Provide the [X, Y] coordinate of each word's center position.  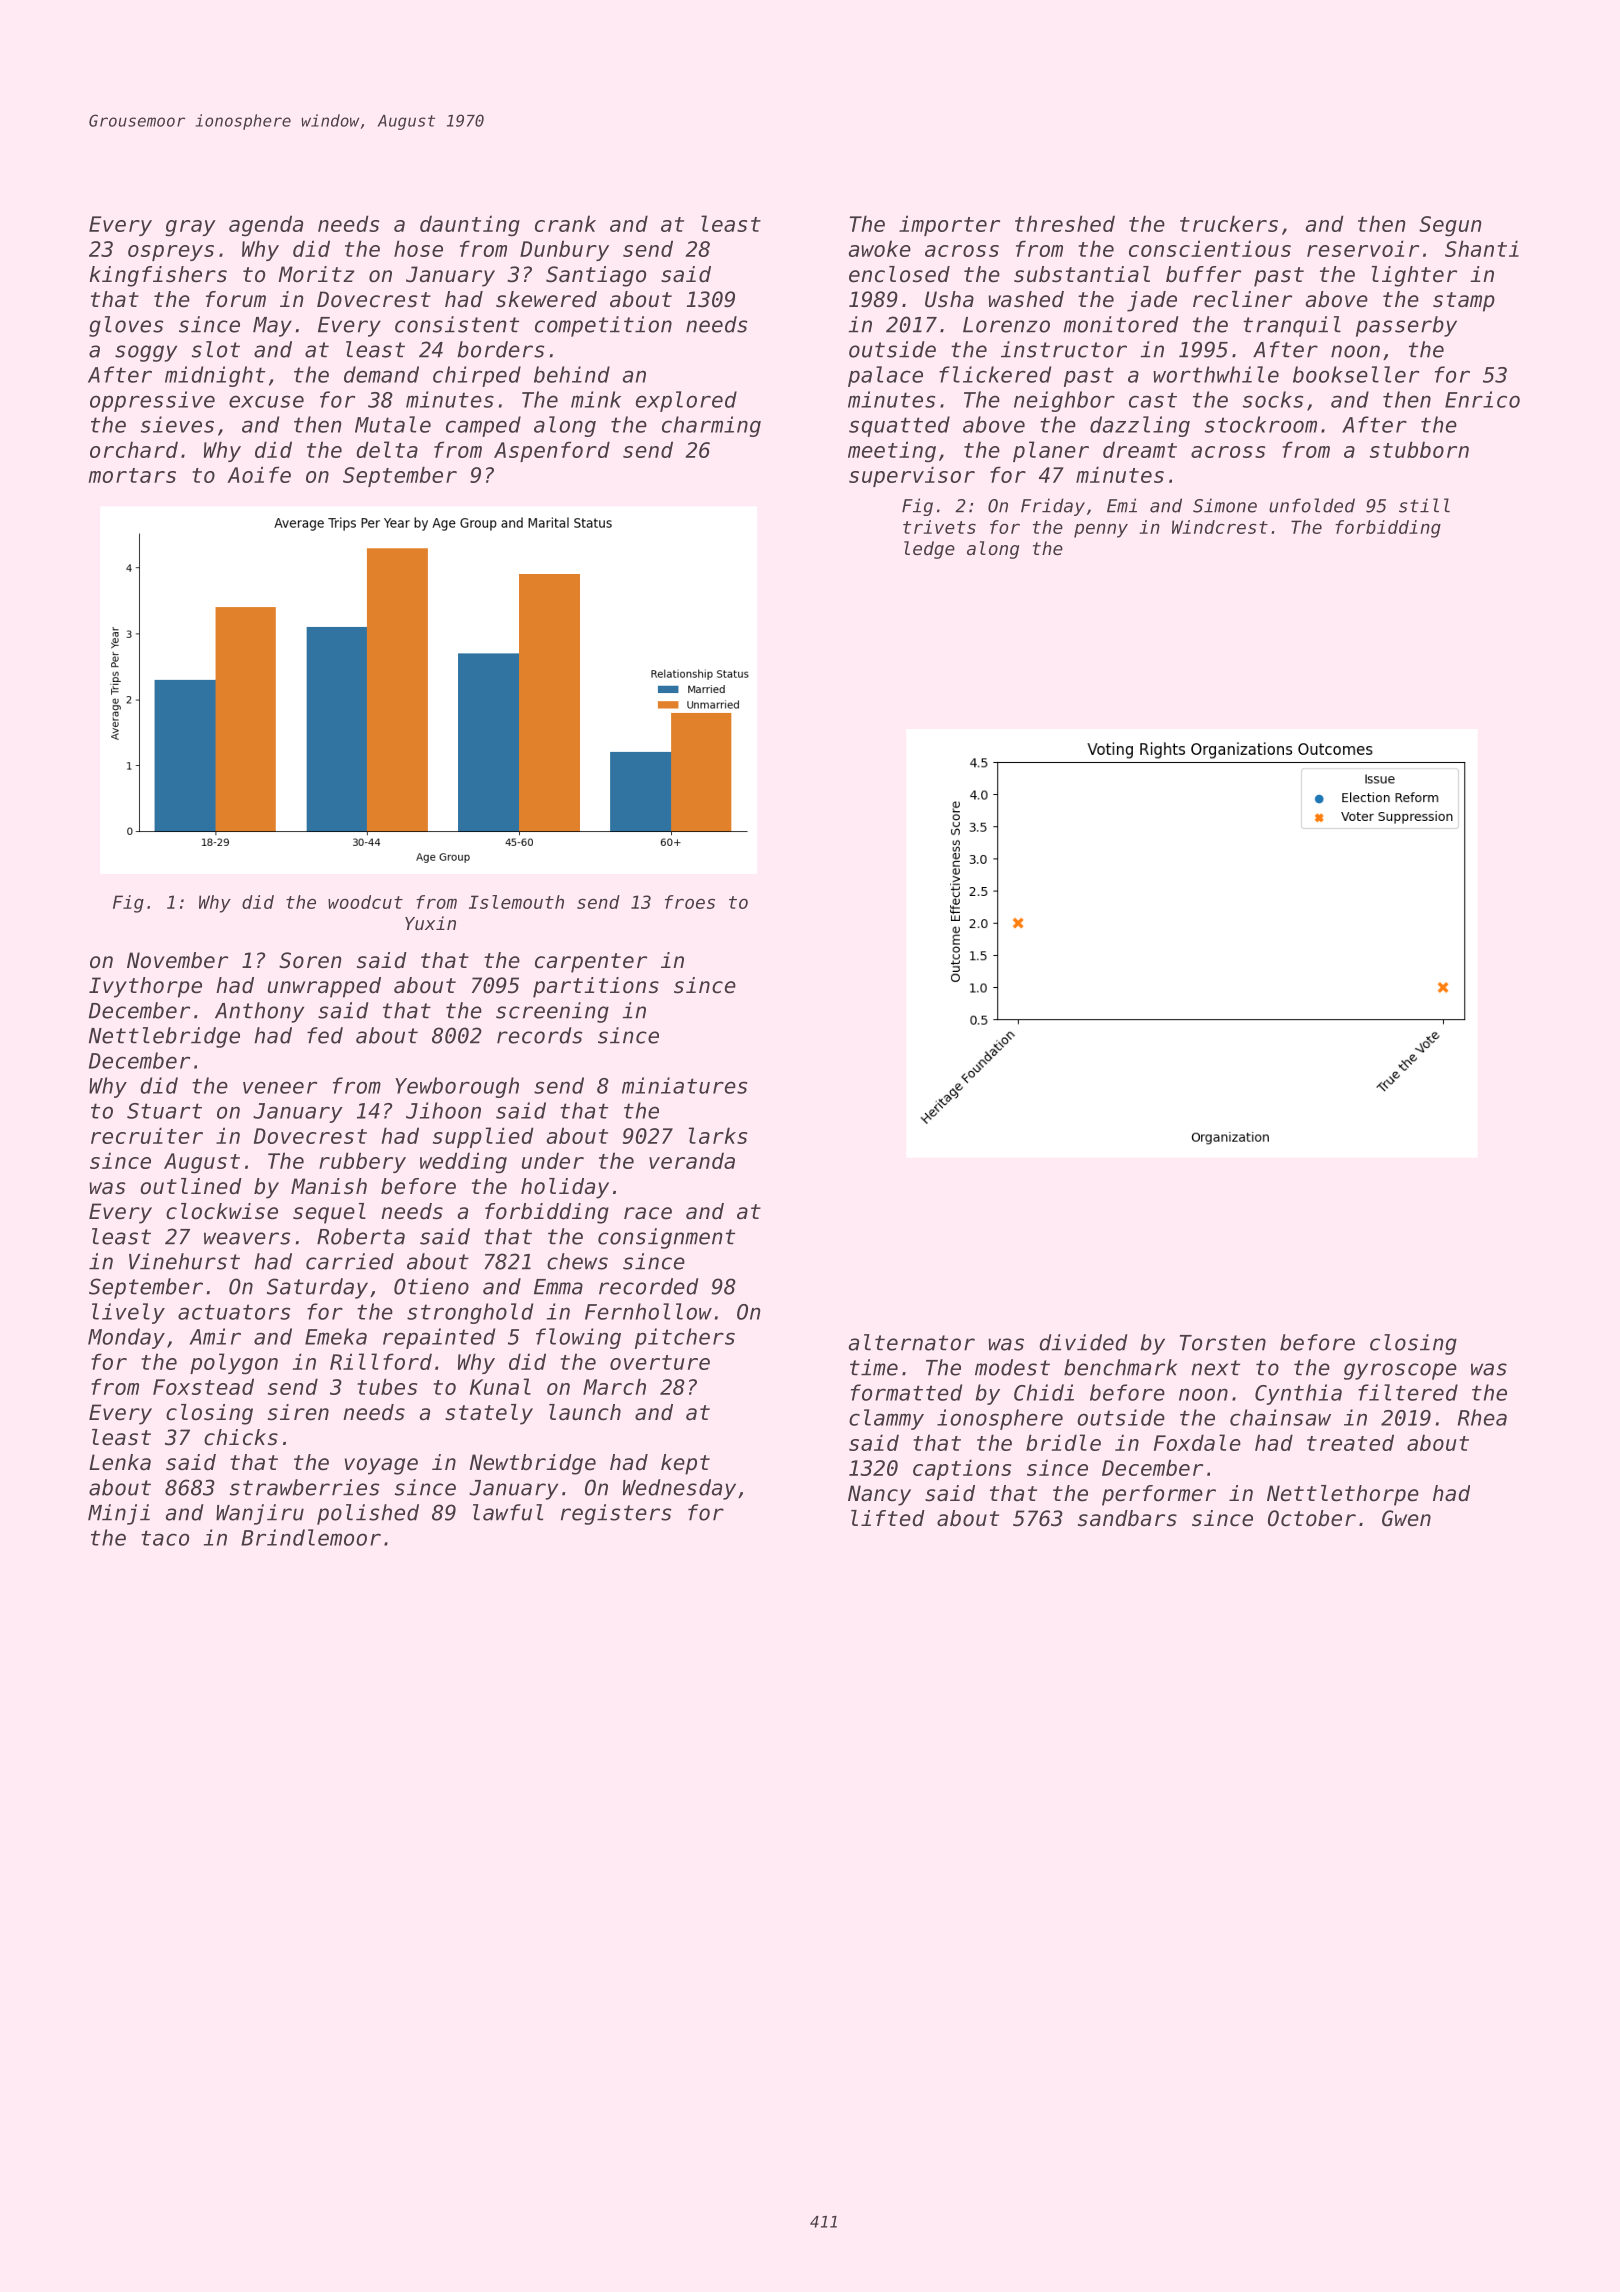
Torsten [1223, 1343]
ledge [929, 550]
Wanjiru [260, 1514]
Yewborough [457, 1087]
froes [690, 902]
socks [1273, 399]
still [1424, 505]
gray [190, 228]
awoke [880, 248]
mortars [132, 475]
